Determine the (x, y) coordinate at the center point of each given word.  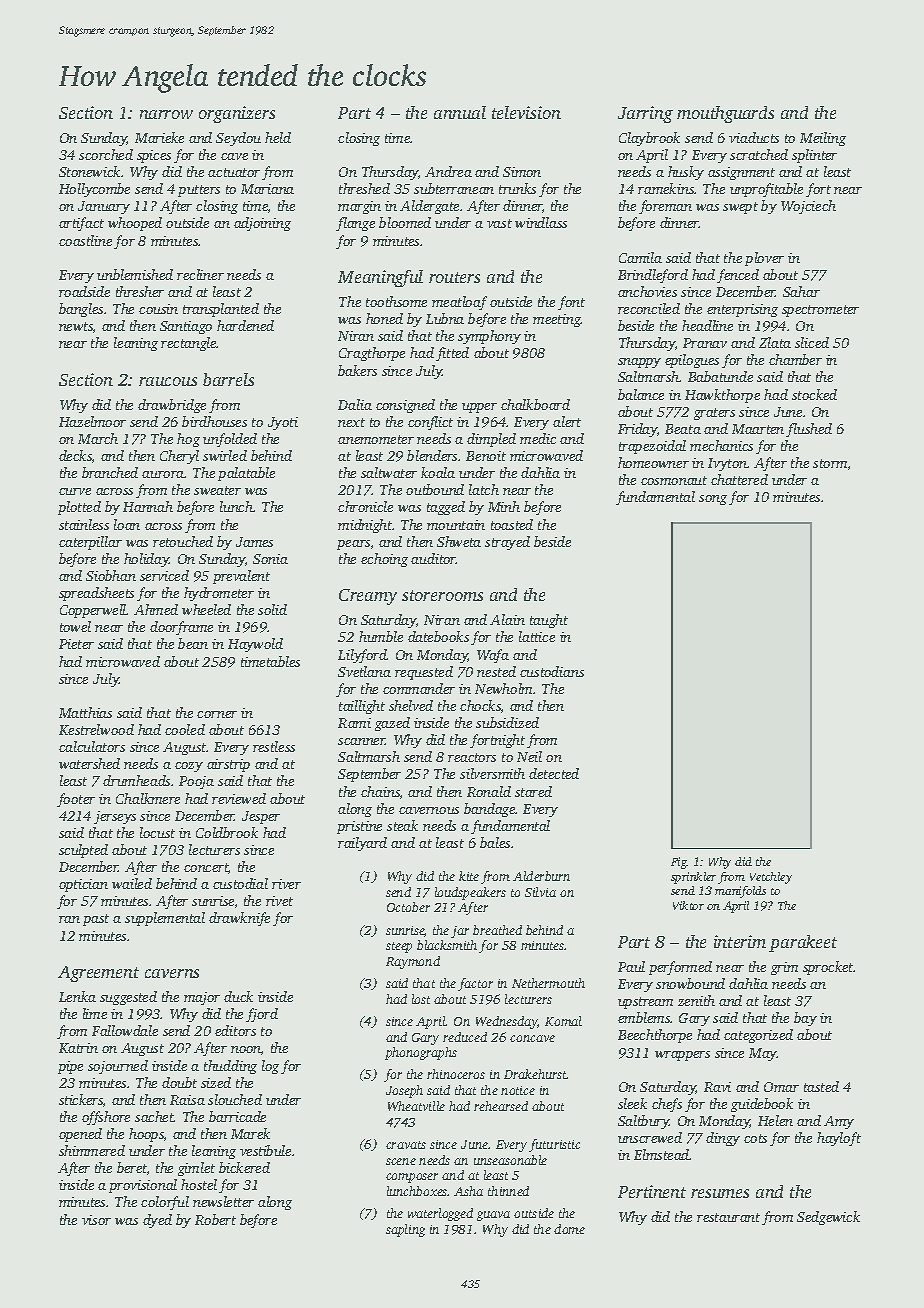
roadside (84, 291)
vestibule (265, 1150)
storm (830, 463)
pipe (70, 1067)
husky (686, 173)
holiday (147, 560)
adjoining (262, 224)
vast (499, 223)
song (713, 500)
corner (217, 714)
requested (424, 673)
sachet (154, 1116)
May (763, 1054)
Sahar (801, 291)
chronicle (365, 506)
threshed (364, 188)
